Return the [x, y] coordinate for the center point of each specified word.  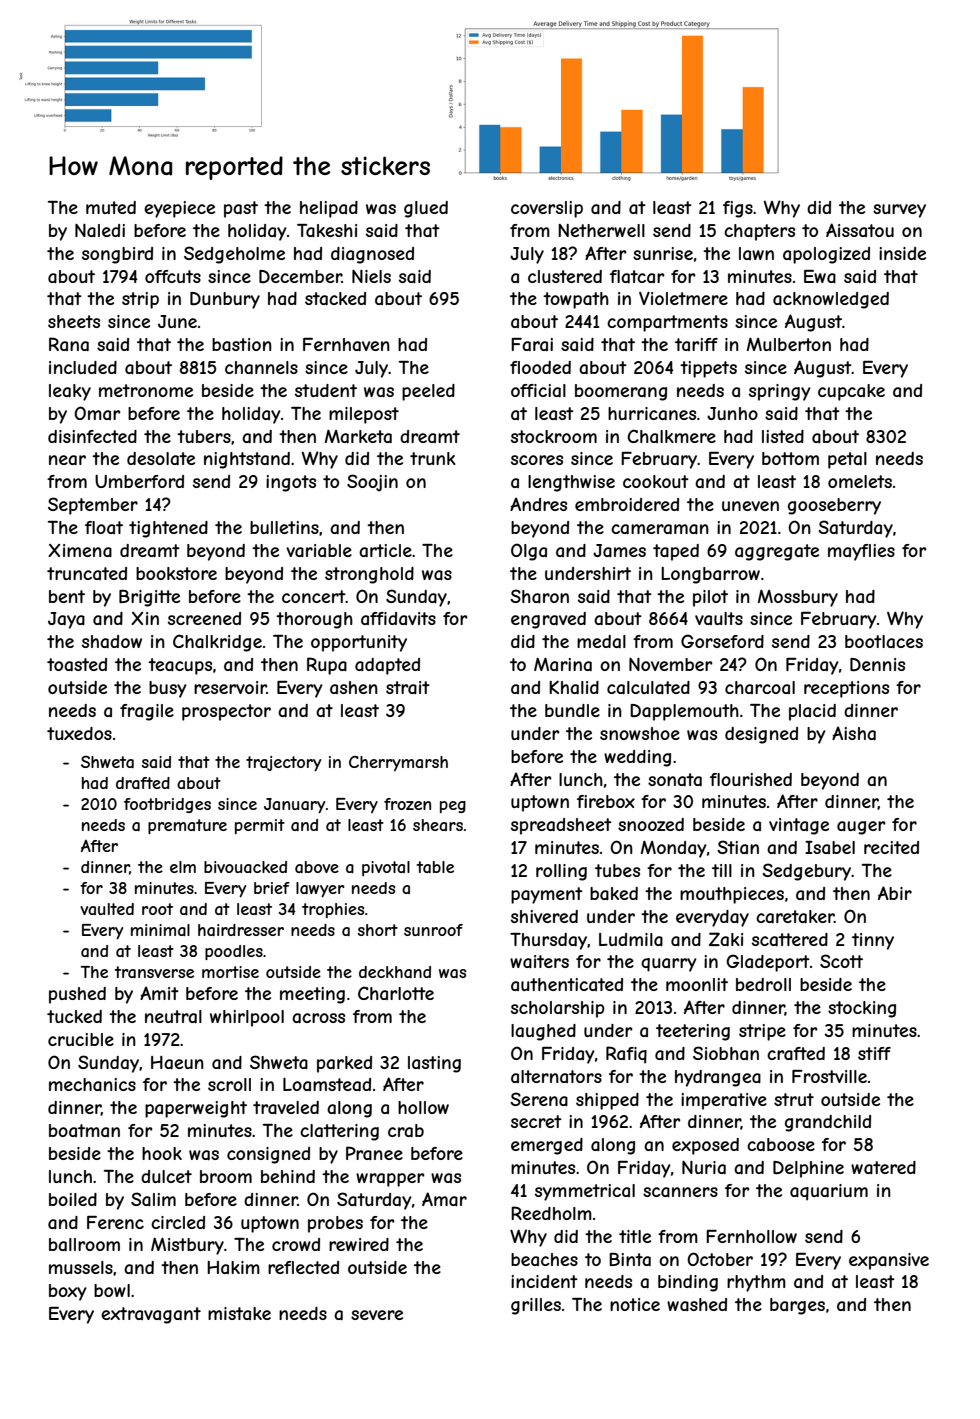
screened [204, 618]
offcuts [173, 276]
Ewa [820, 276]
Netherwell [601, 230]
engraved [548, 620]
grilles [536, 1306]
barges [797, 1306]
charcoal [760, 687]
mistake [239, 1313]
